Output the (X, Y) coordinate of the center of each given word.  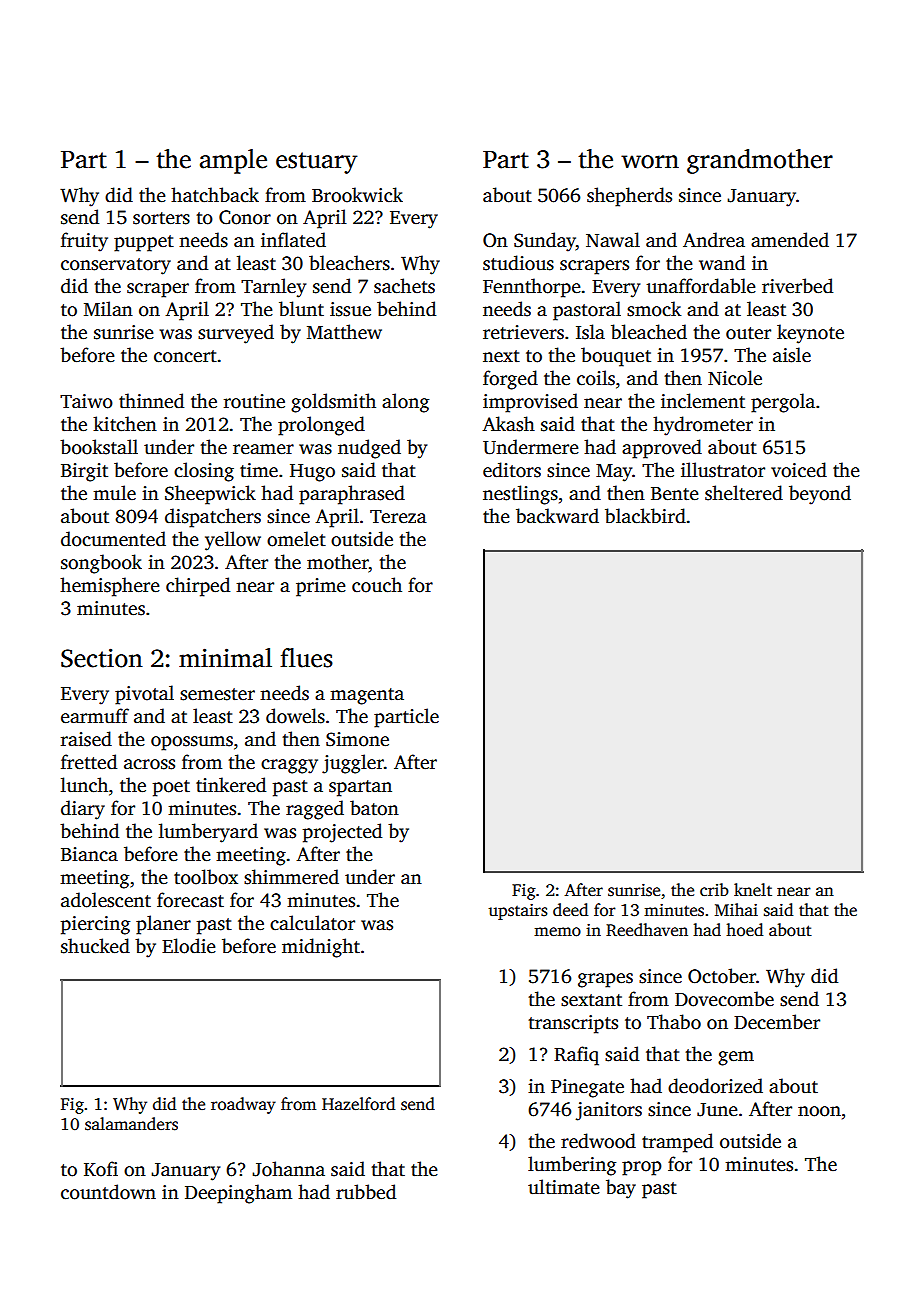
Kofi (101, 1169)
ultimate (564, 1187)
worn (650, 162)
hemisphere (110, 587)
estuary (316, 163)
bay (621, 1189)
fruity (84, 242)
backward (557, 516)
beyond (820, 495)
